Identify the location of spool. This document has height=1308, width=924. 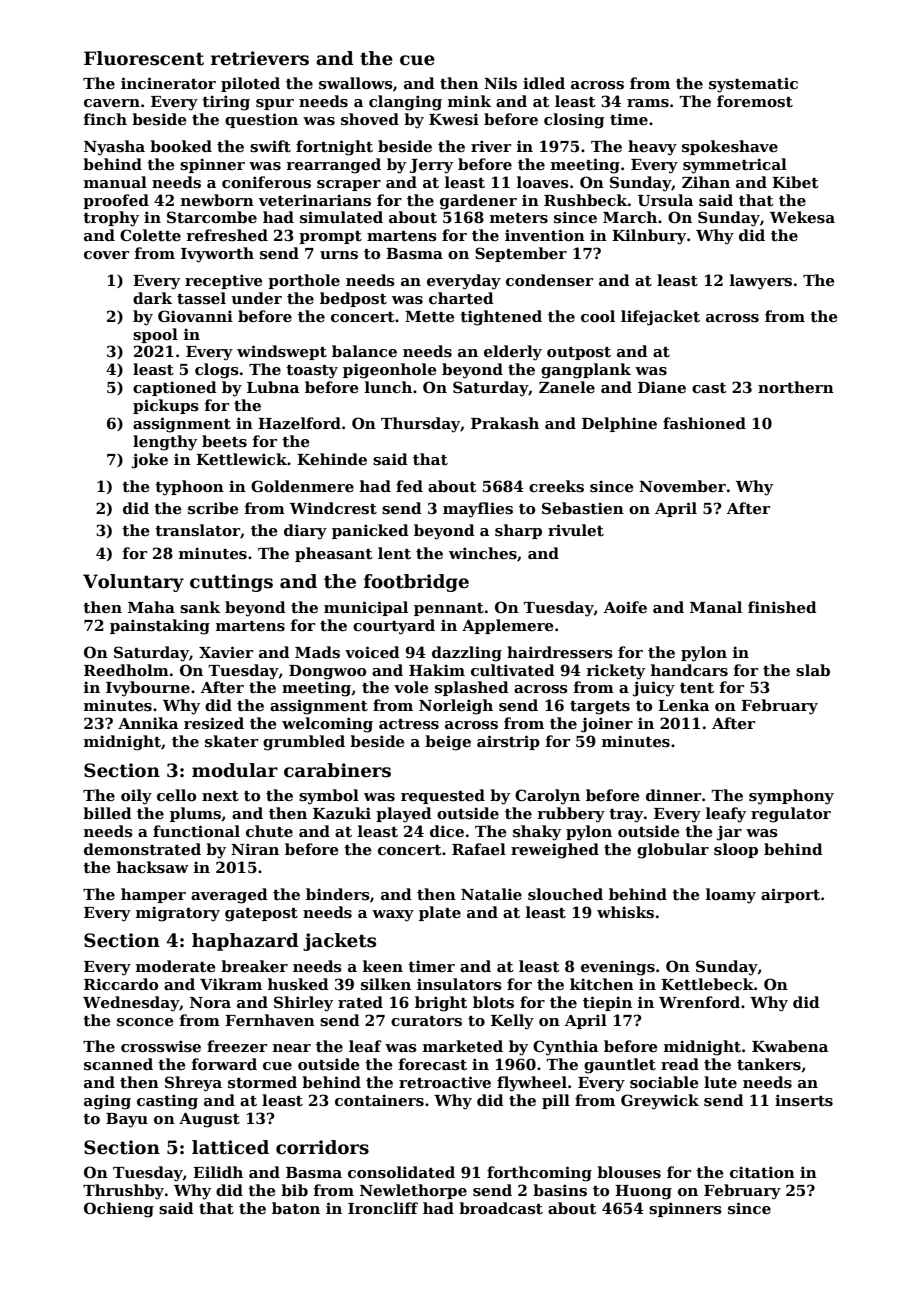
(155, 335).
